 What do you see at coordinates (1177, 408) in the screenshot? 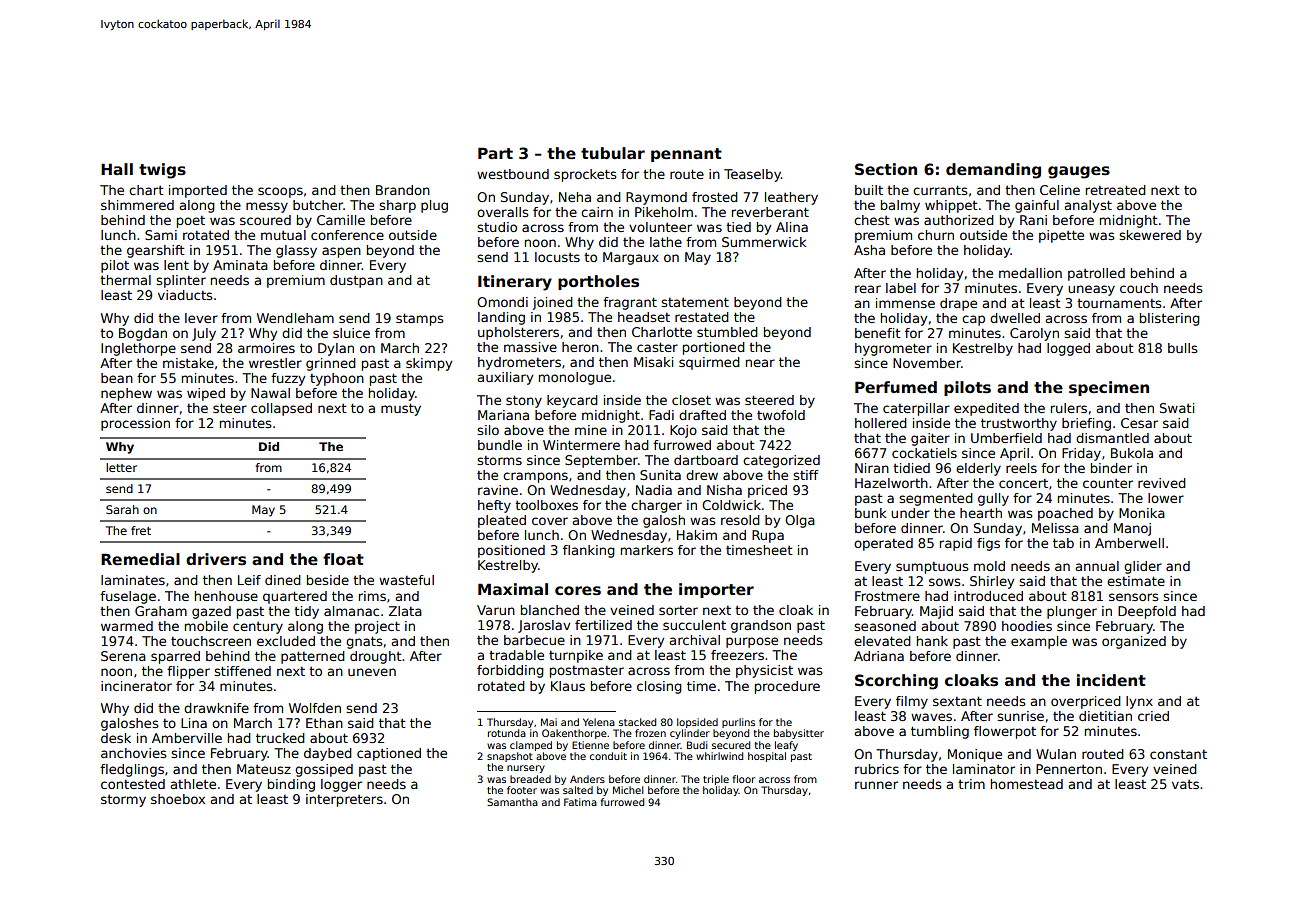
I see `Swati` at bounding box center [1177, 408].
